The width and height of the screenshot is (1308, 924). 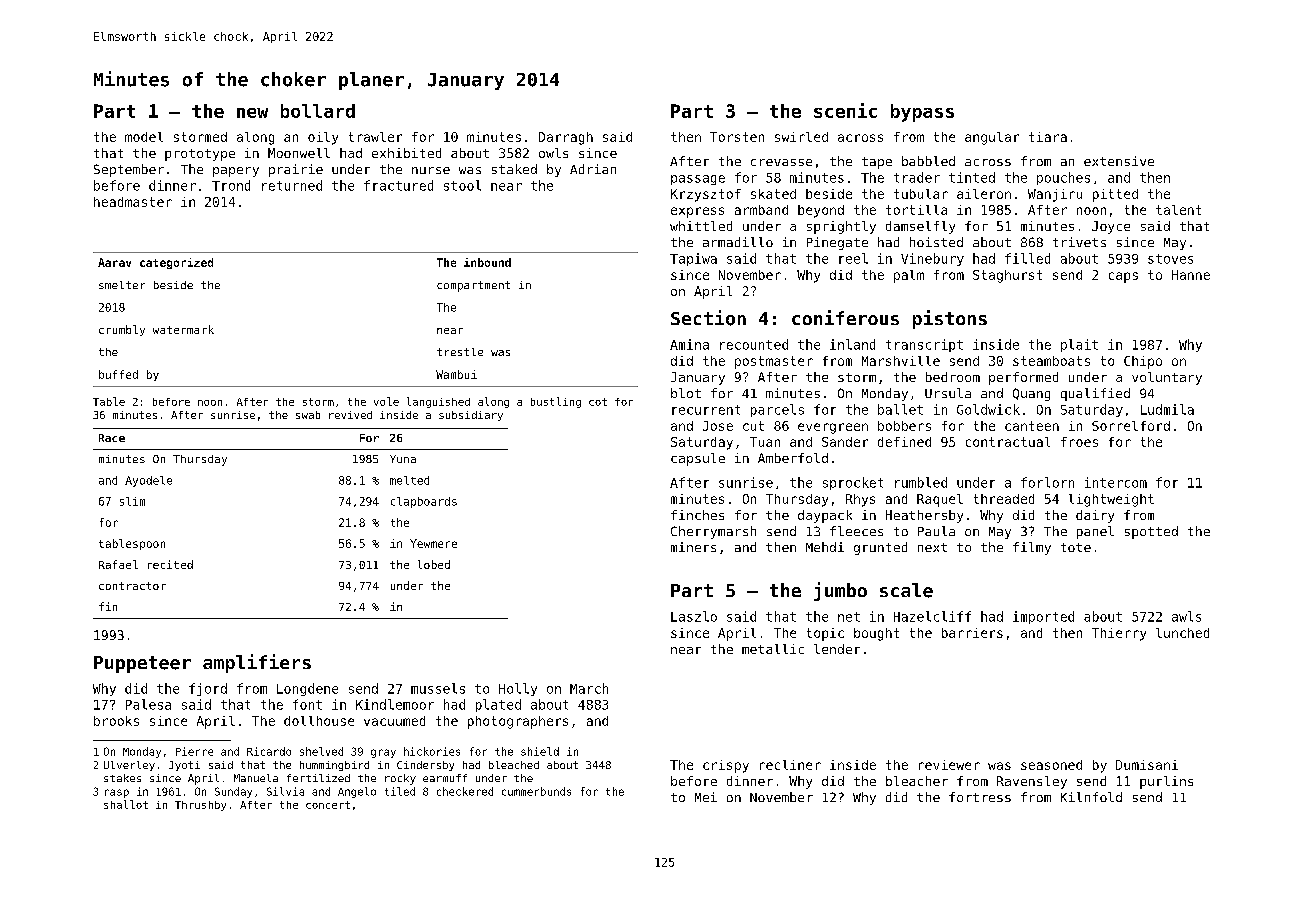 What do you see at coordinates (200, 155) in the screenshot?
I see `prototype` at bounding box center [200, 155].
